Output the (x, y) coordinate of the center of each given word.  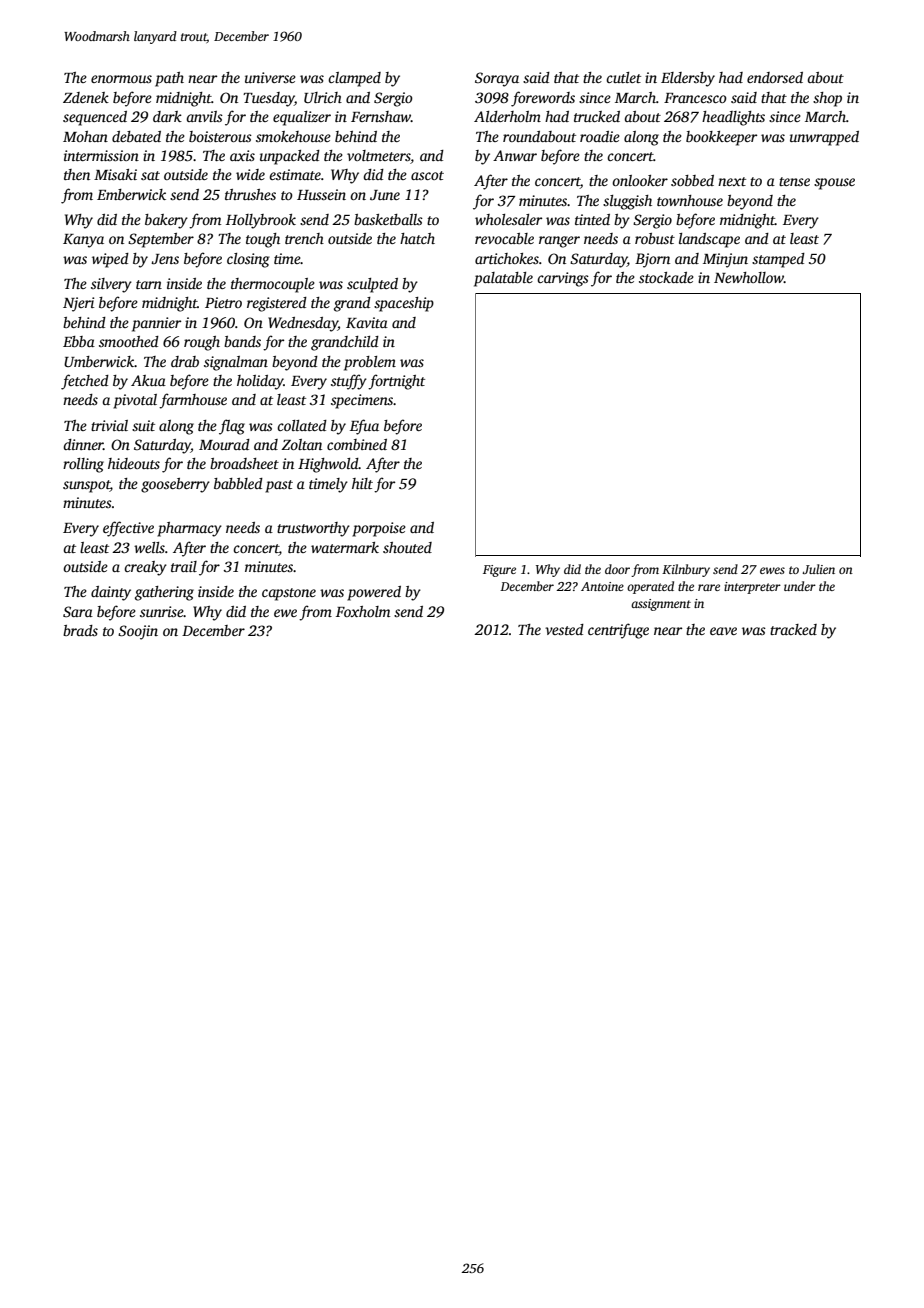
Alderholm (507, 116)
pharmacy (189, 529)
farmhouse (193, 401)
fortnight (396, 382)
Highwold (328, 465)
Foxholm (363, 611)
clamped (354, 79)
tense (794, 181)
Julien (818, 569)
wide (250, 174)
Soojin (138, 632)
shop (827, 99)
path (169, 79)
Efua (364, 427)
